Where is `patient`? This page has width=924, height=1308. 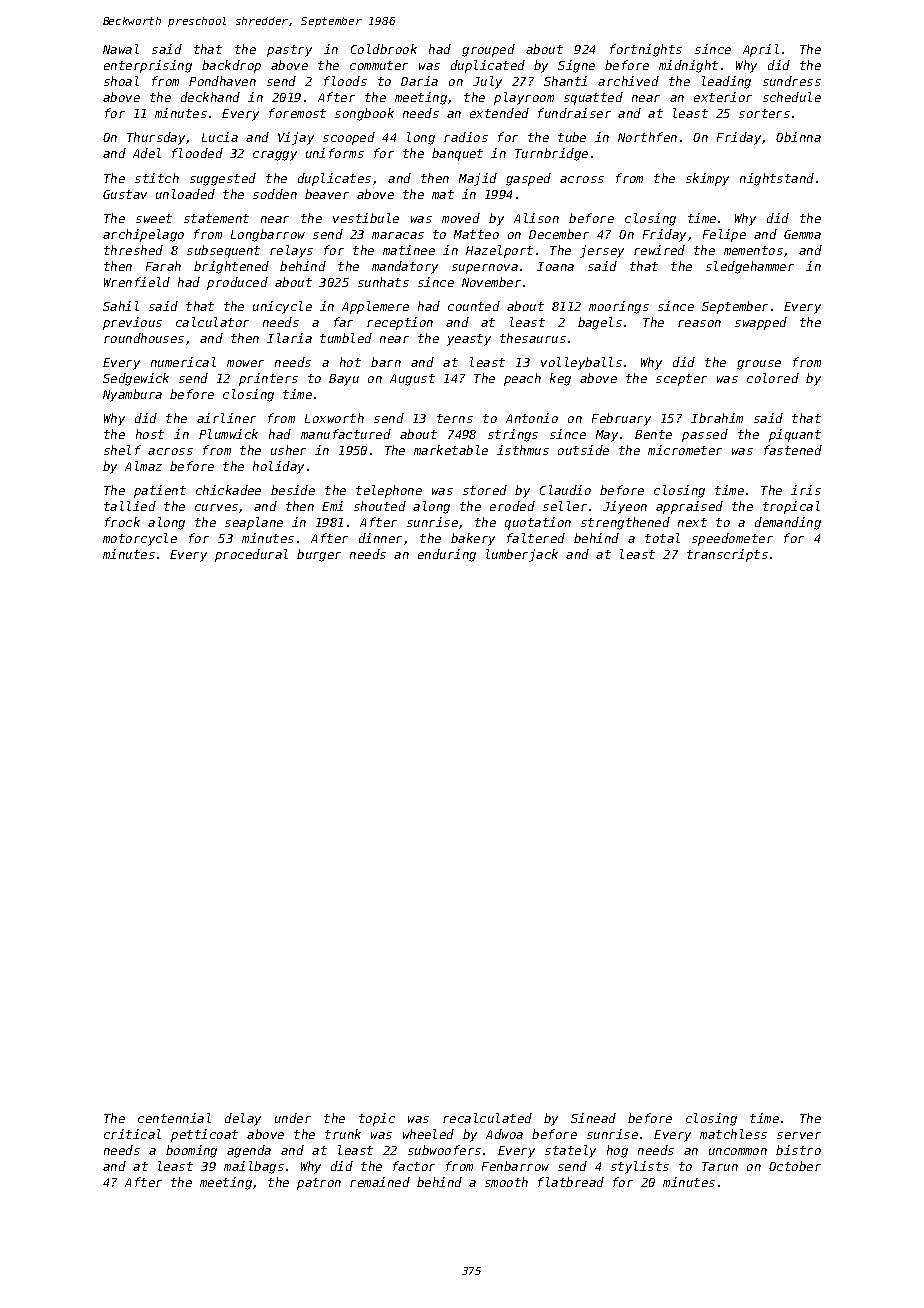
patient is located at coordinates (160, 491).
